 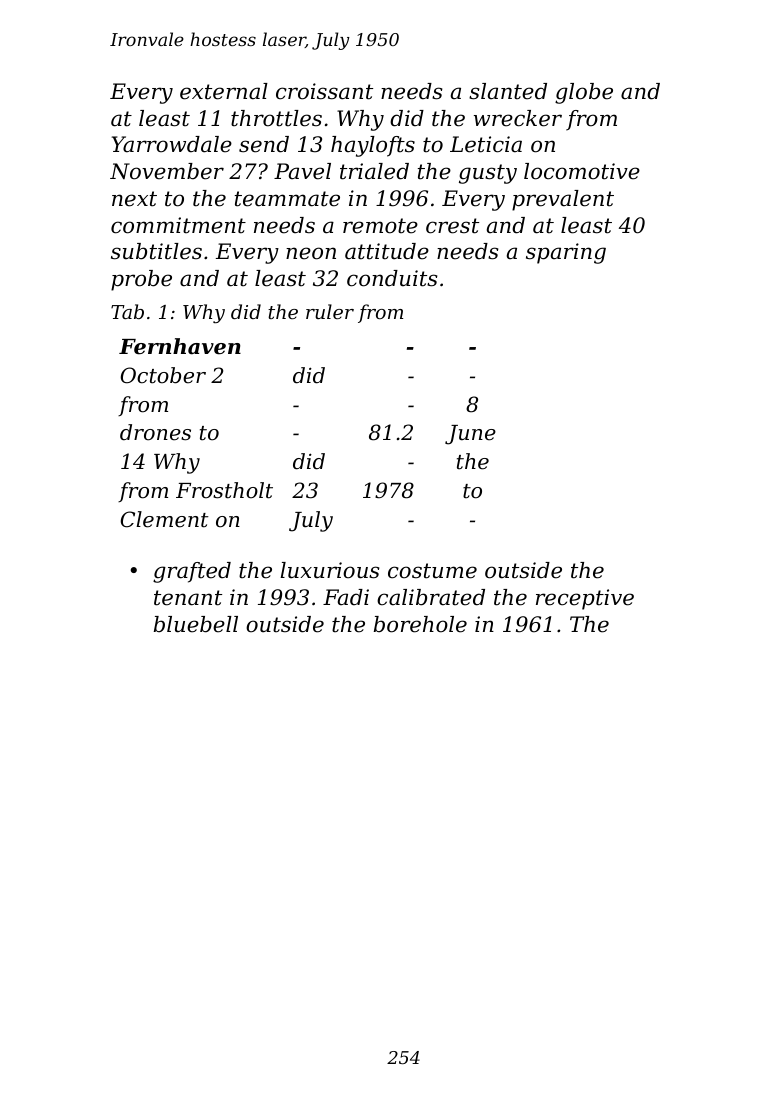 What do you see at coordinates (585, 599) in the screenshot?
I see `receptive` at bounding box center [585, 599].
